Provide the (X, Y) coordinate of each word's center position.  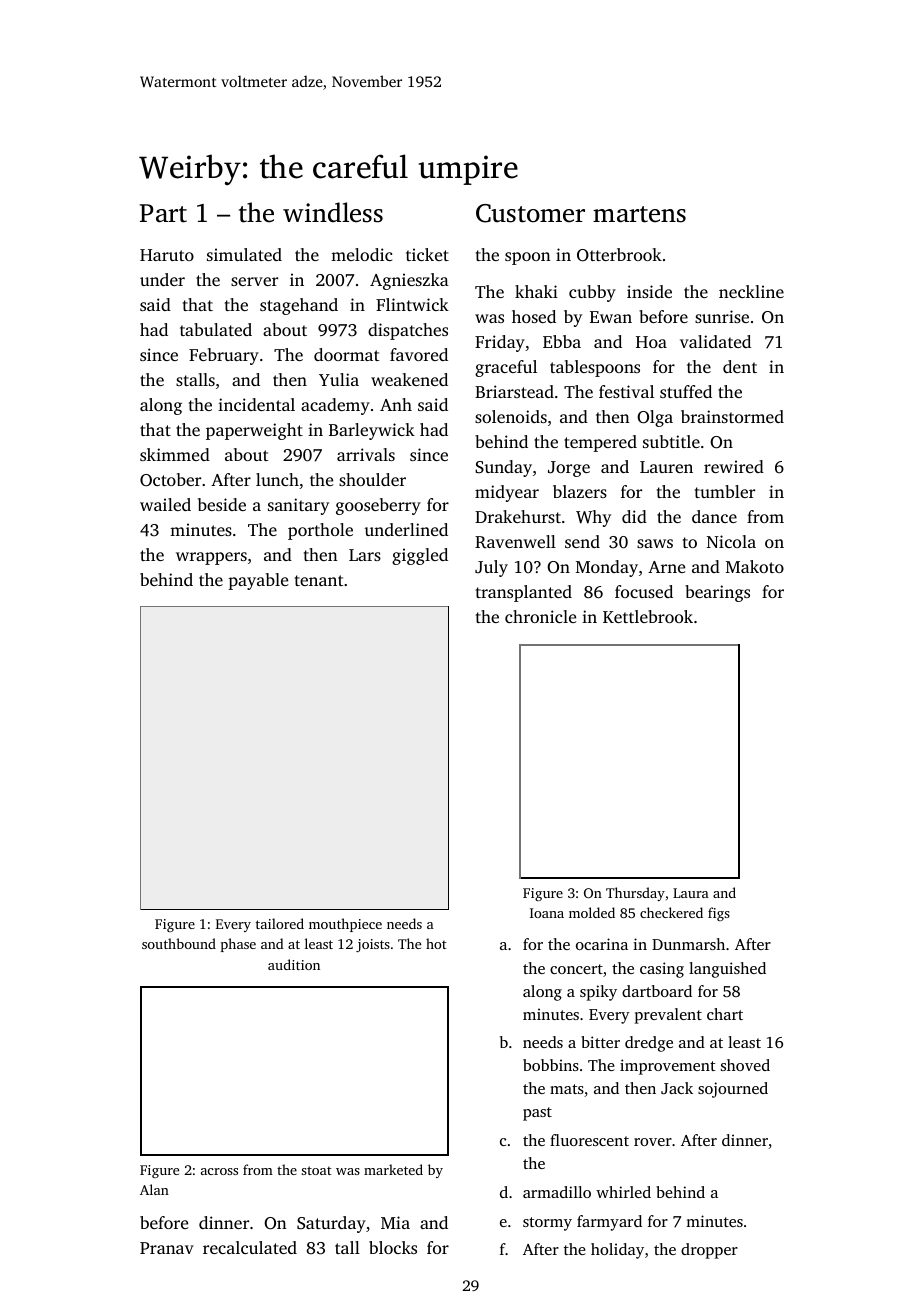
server (254, 281)
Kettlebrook (648, 616)
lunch (277, 479)
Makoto (755, 566)
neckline (751, 291)
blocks (393, 1247)
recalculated (250, 1247)
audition (294, 964)
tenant (319, 580)
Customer (530, 213)
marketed (393, 1169)
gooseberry (378, 506)
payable (258, 581)
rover (653, 1142)
